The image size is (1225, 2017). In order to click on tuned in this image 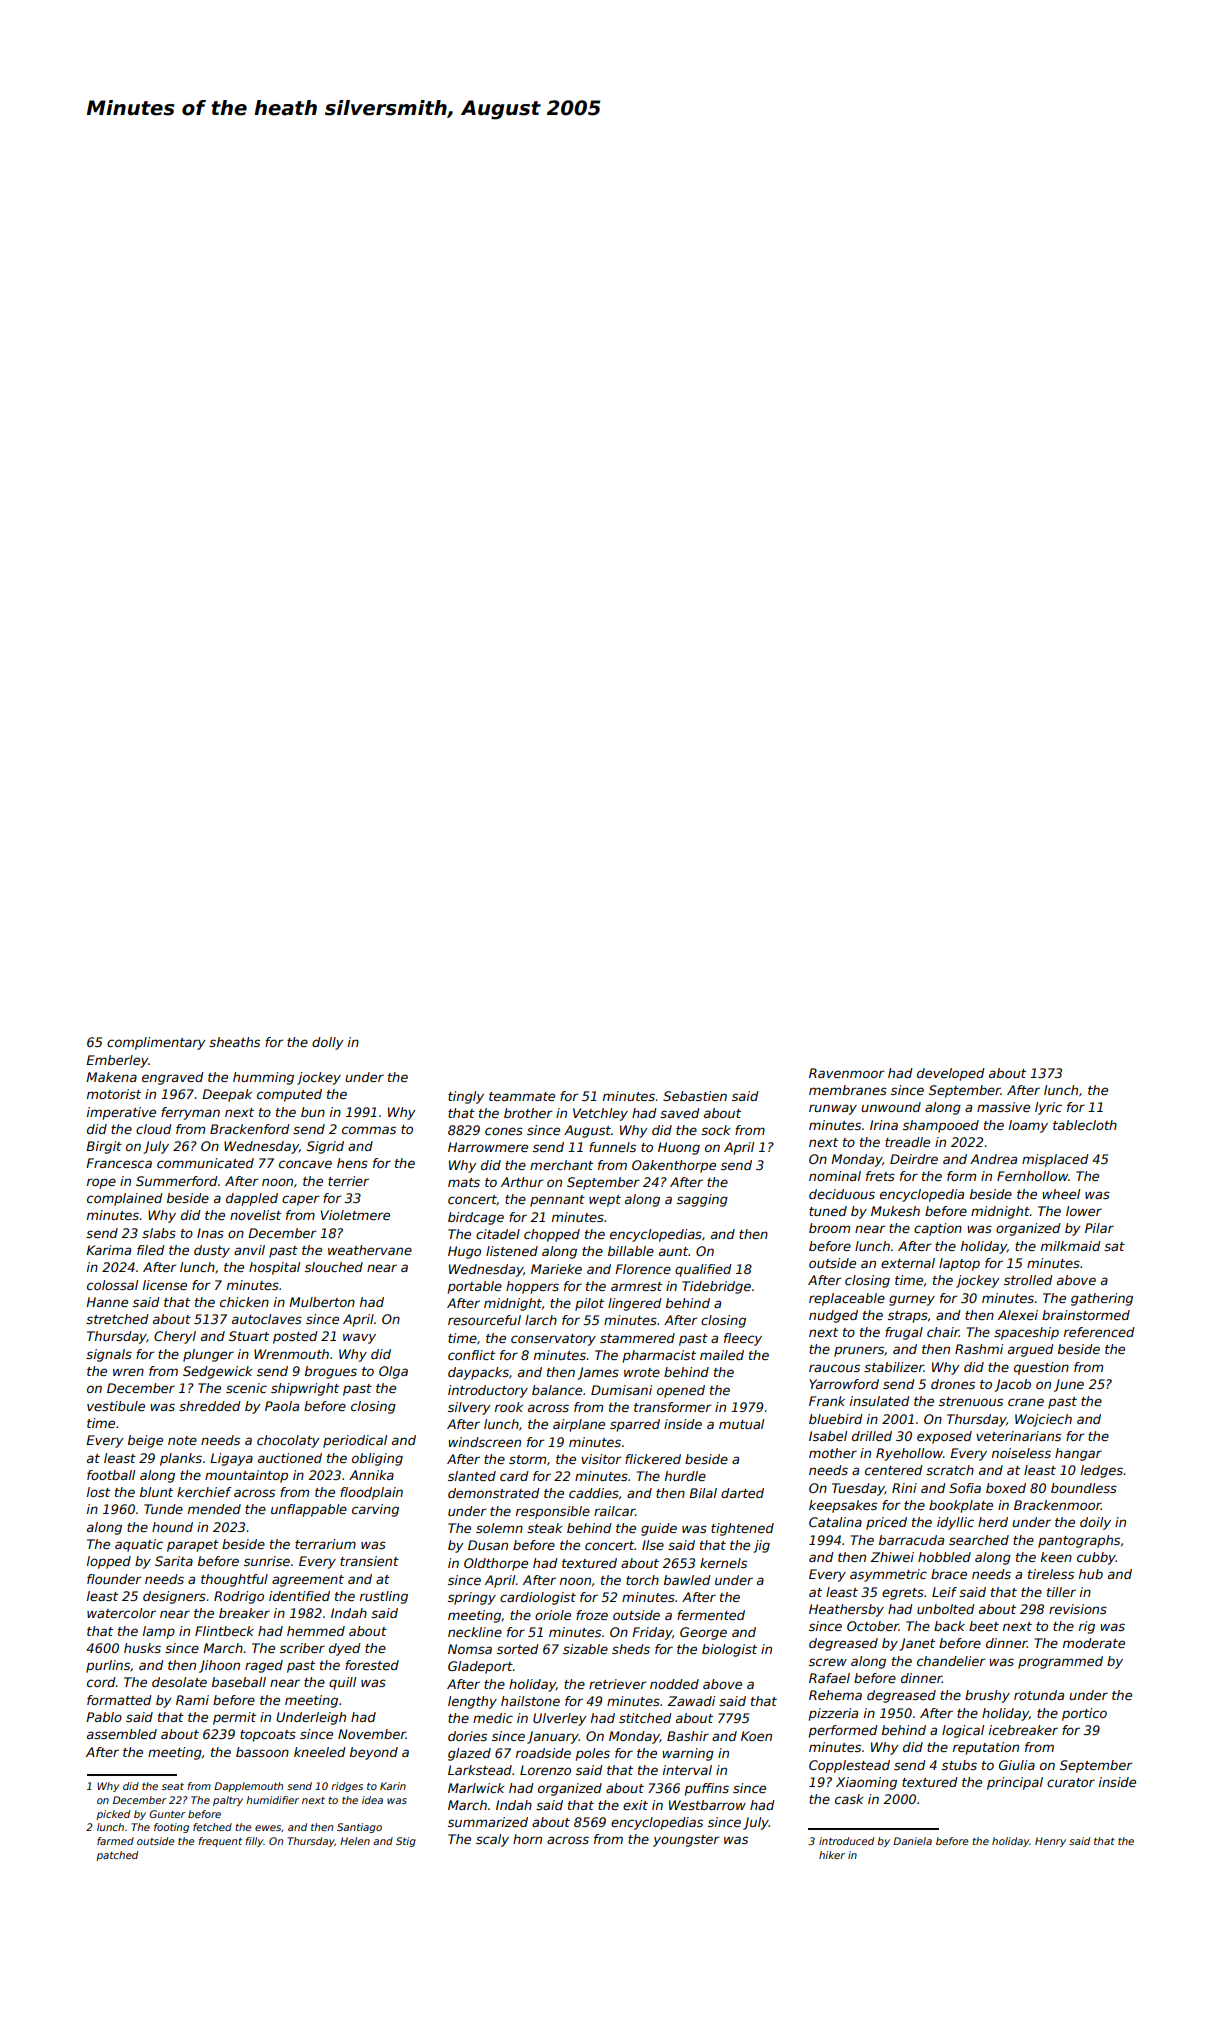, I will do `click(828, 1211)`.
